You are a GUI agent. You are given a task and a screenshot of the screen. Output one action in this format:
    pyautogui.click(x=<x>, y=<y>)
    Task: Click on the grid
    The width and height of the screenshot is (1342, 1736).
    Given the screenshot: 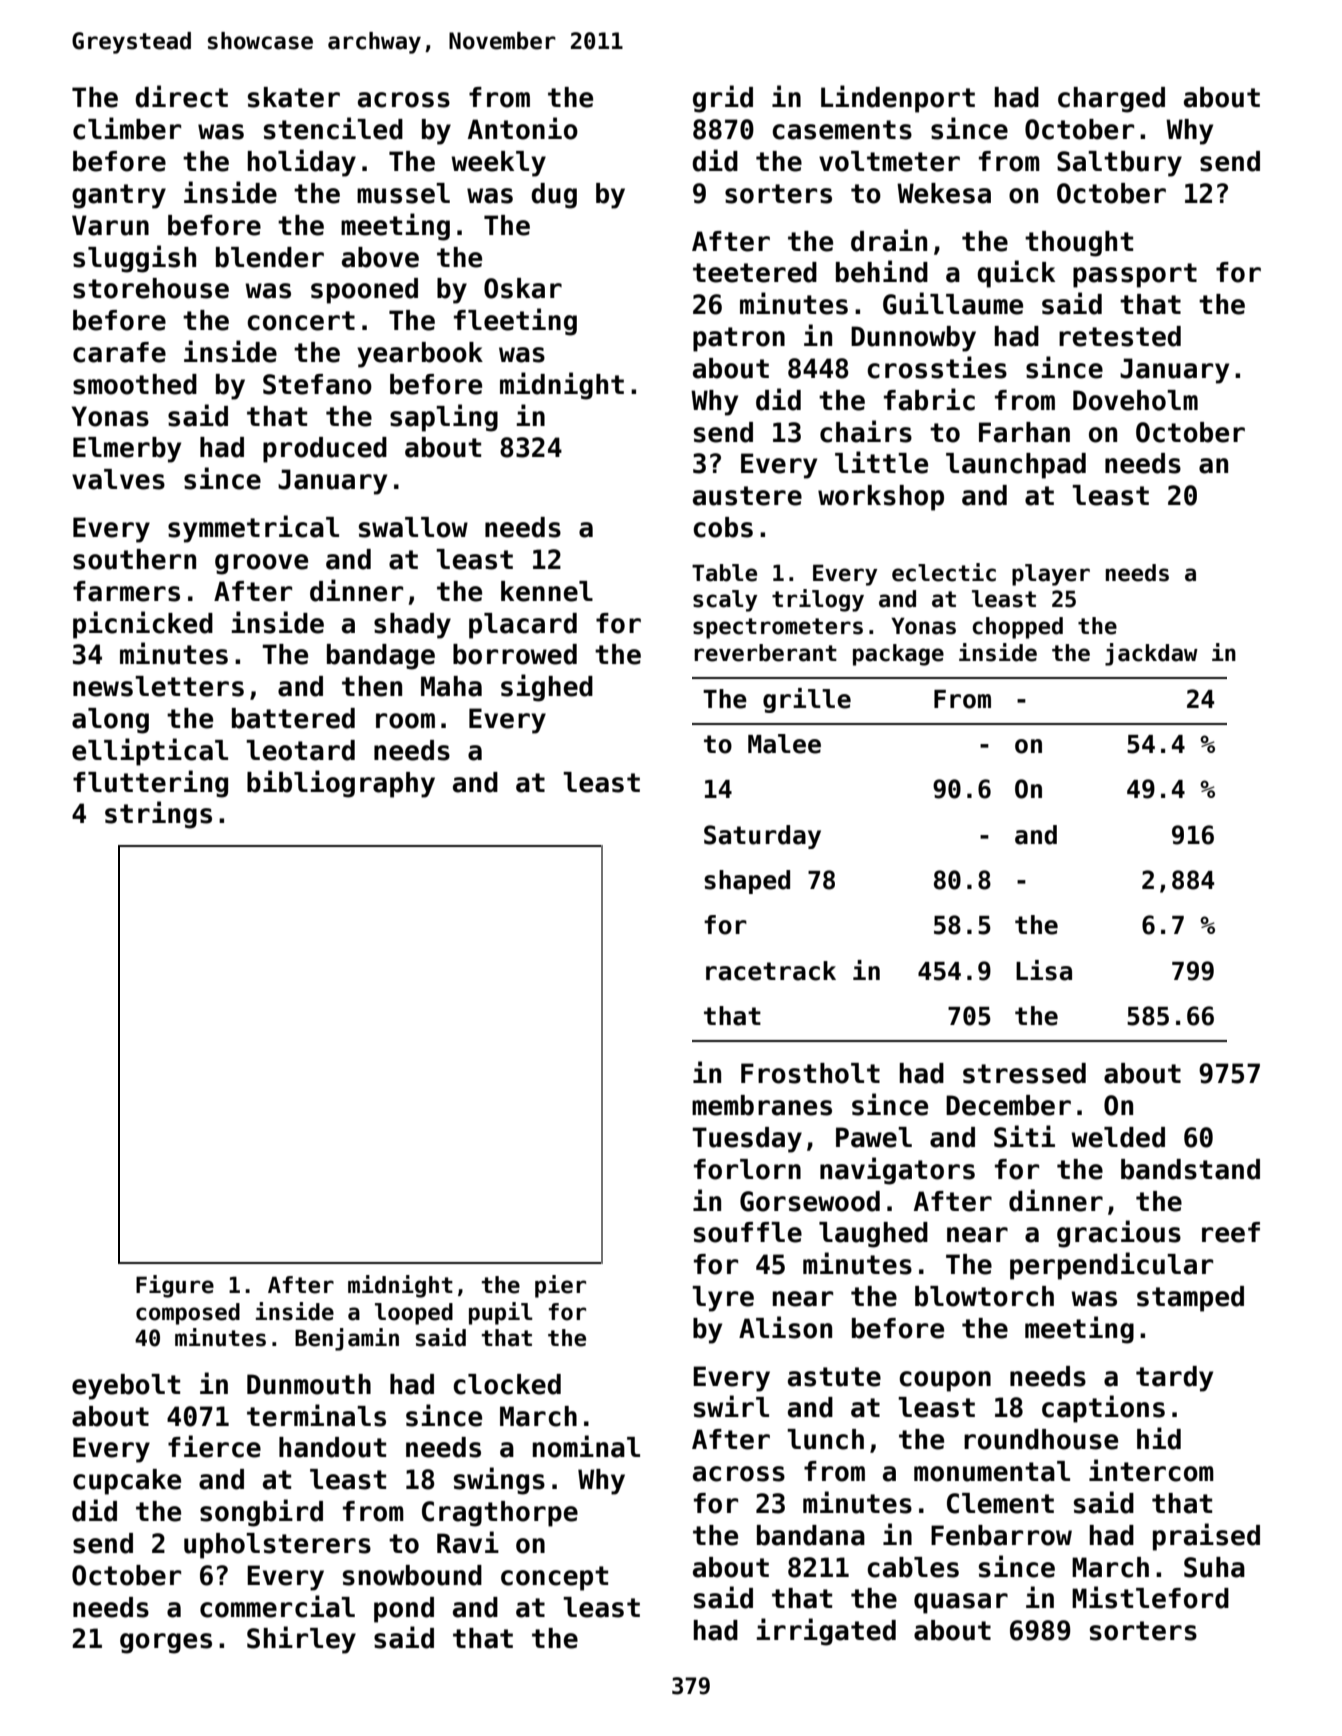 What is the action you would take?
    pyautogui.click(x=723, y=99)
